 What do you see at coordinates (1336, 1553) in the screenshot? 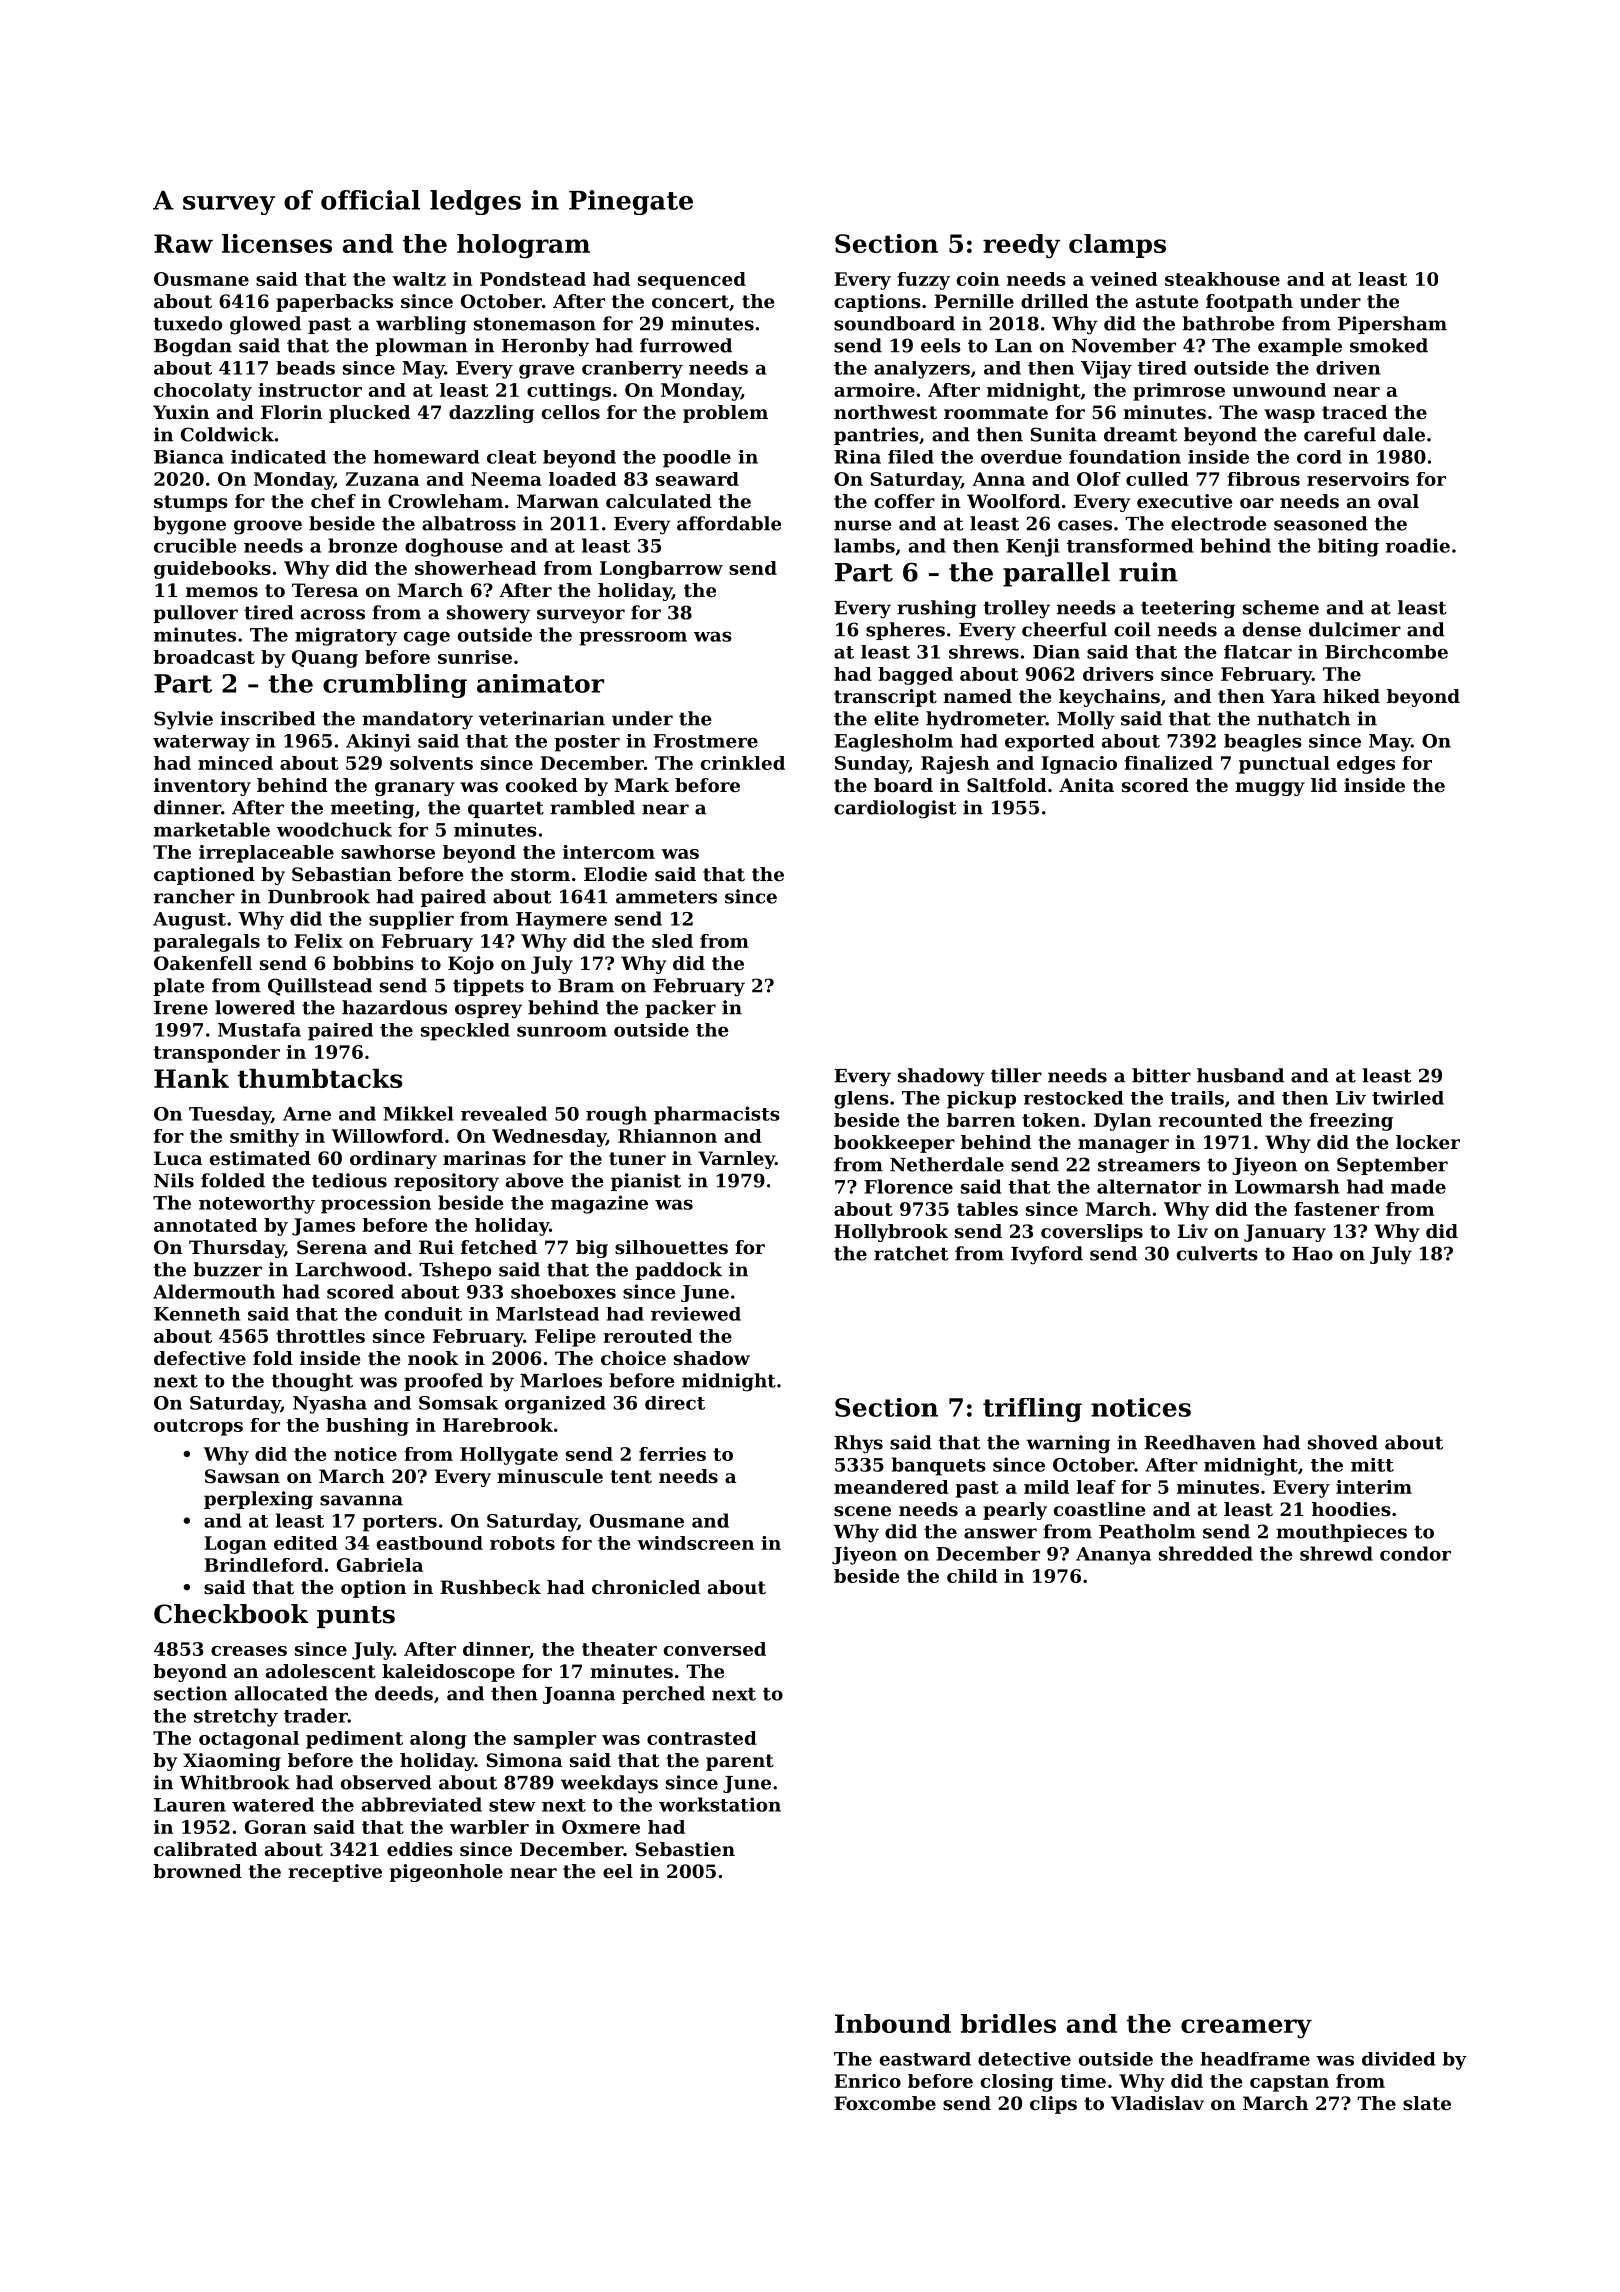
I see `shrewd` at bounding box center [1336, 1553].
